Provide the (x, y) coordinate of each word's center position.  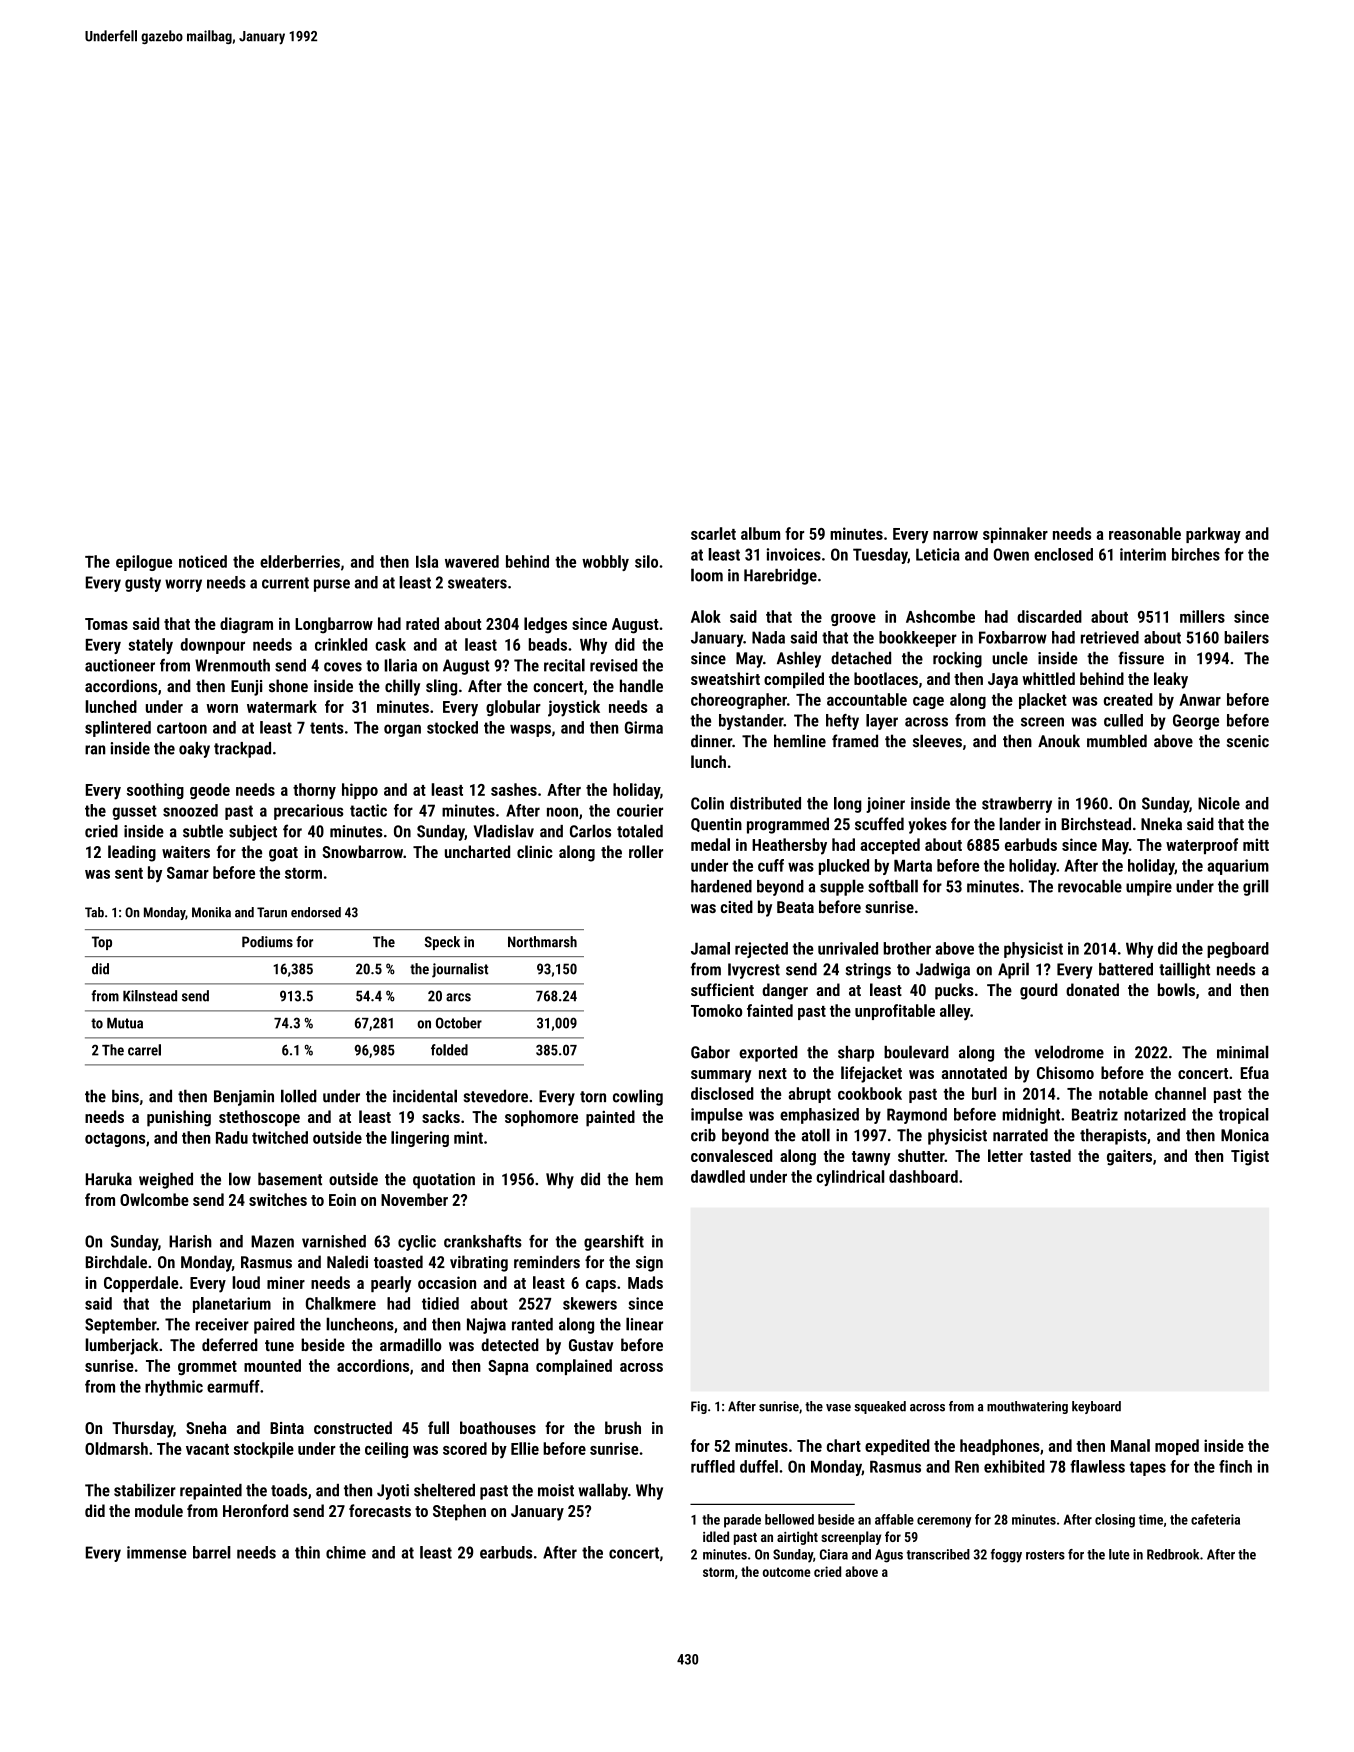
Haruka (109, 1179)
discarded (1049, 616)
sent (129, 873)
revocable (1090, 886)
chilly (402, 687)
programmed (788, 825)
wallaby (603, 1491)
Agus (889, 1556)
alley (955, 1012)
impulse (717, 1116)
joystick (574, 708)
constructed (353, 1427)
